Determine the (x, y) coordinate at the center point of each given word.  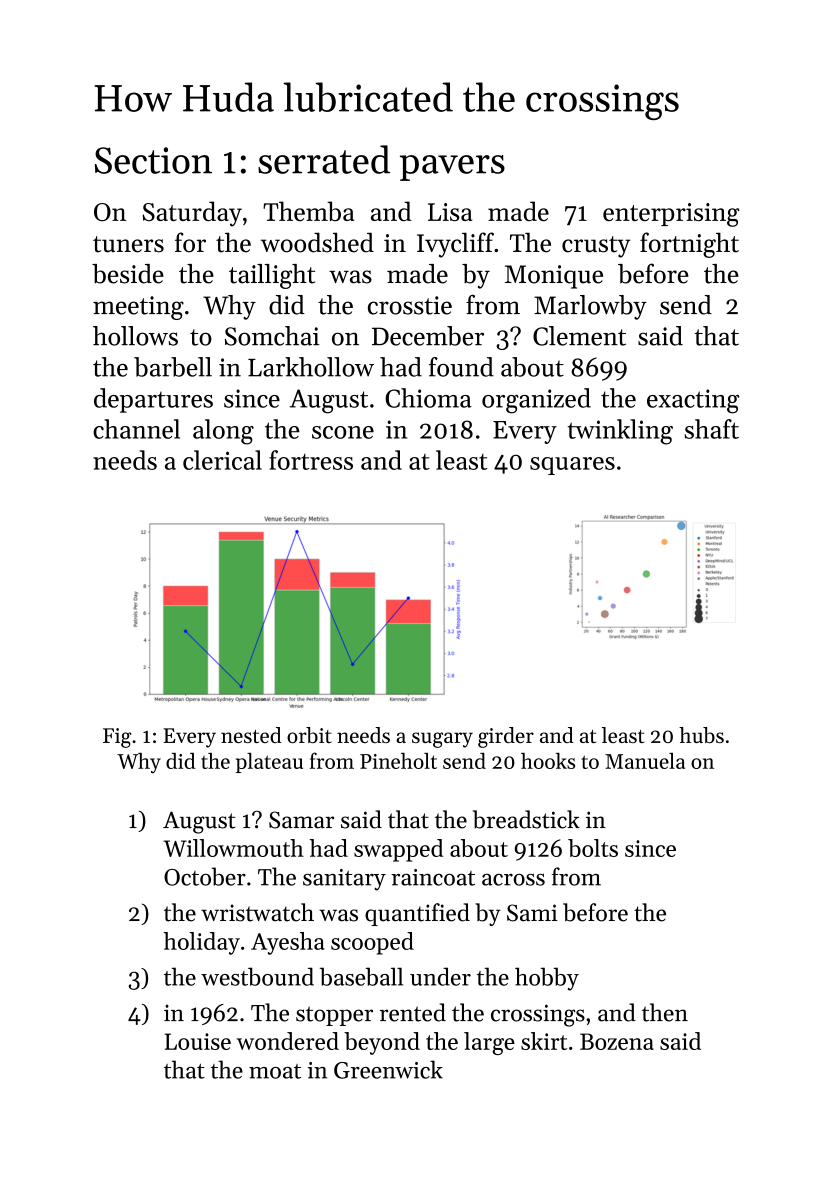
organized (536, 401)
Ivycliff (455, 245)
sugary (442, 740)
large (489, 1043)
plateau (269, 763)
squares (572, 466)
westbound (257, 976)
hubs (701, 735)
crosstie (410, 305)
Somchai (272, 336)
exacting (693, 401)
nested (251, 735)
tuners (128, 244)
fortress (311, 460)
